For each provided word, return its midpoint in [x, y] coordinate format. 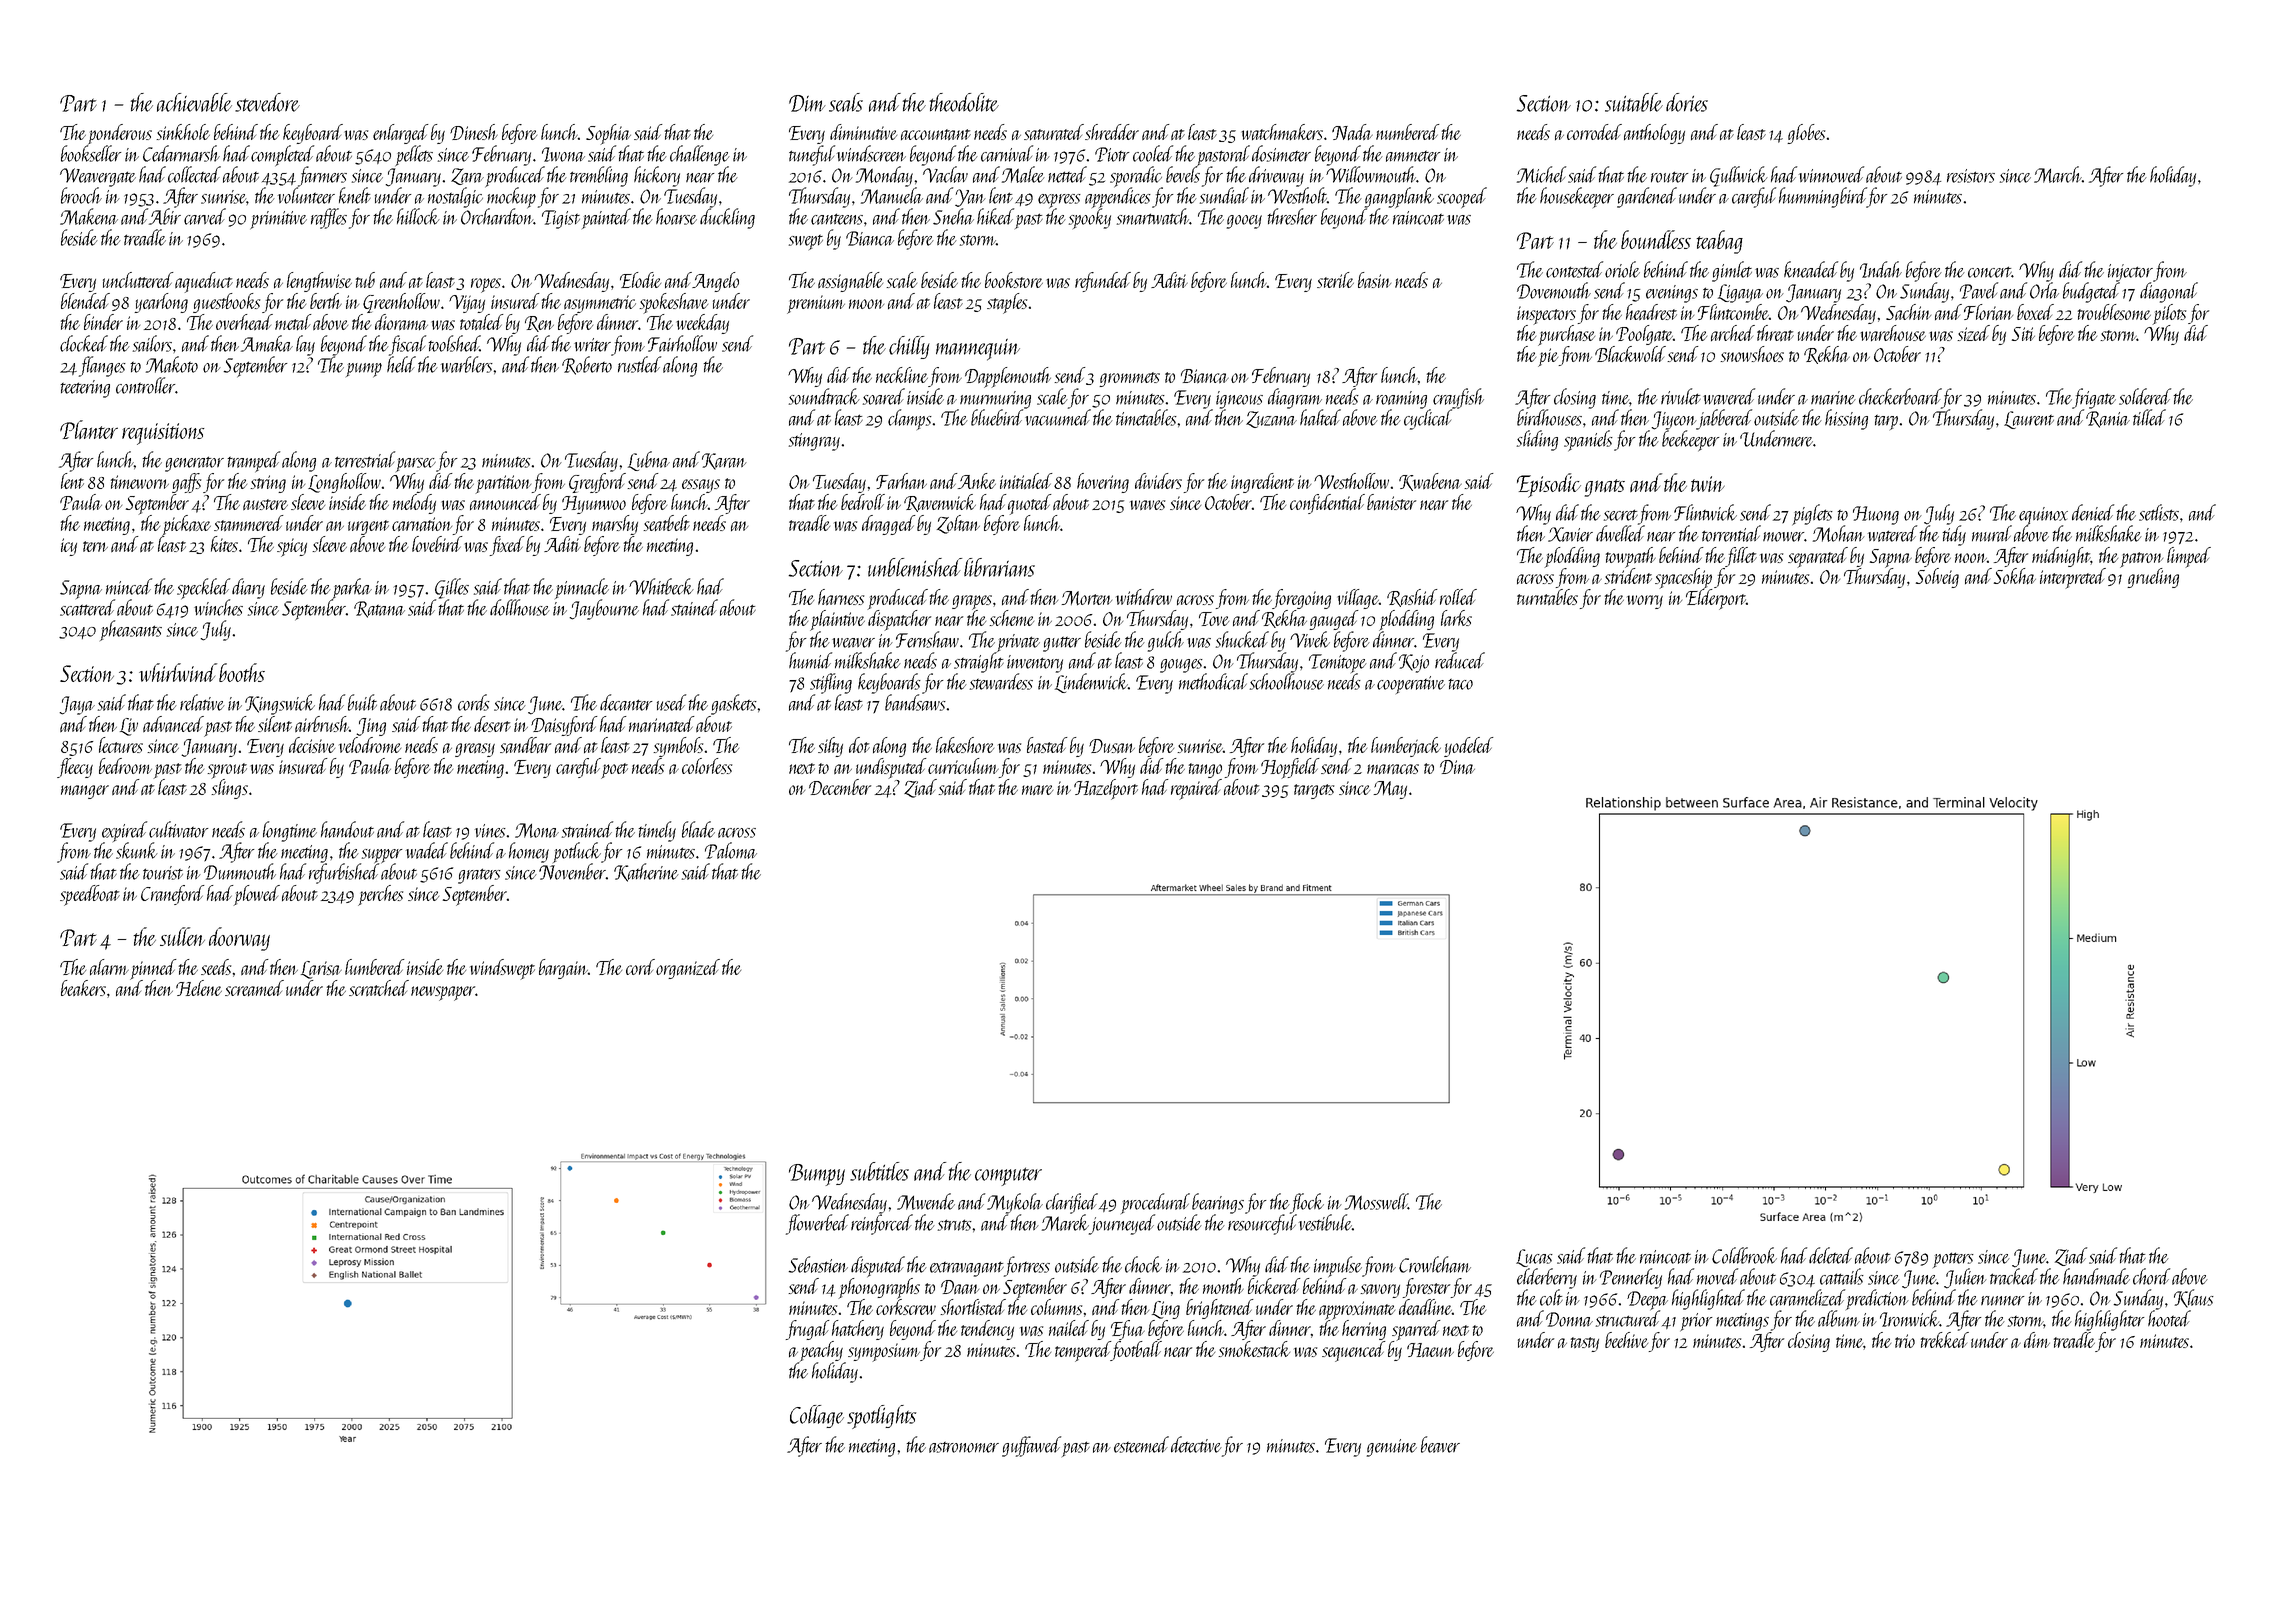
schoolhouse [1287, 681]
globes [1806, 134]
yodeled [1468, 747]
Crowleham [1435, 1264]
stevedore [267, 102]
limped [2189, 557]
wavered [1729, 396]
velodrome [370, 745]
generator [194, 464]
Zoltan [958, 524]
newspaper [443, 993]
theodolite [964, 102]
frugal [807, 1330]
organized [688, 969]
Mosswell [1376, 1201]
